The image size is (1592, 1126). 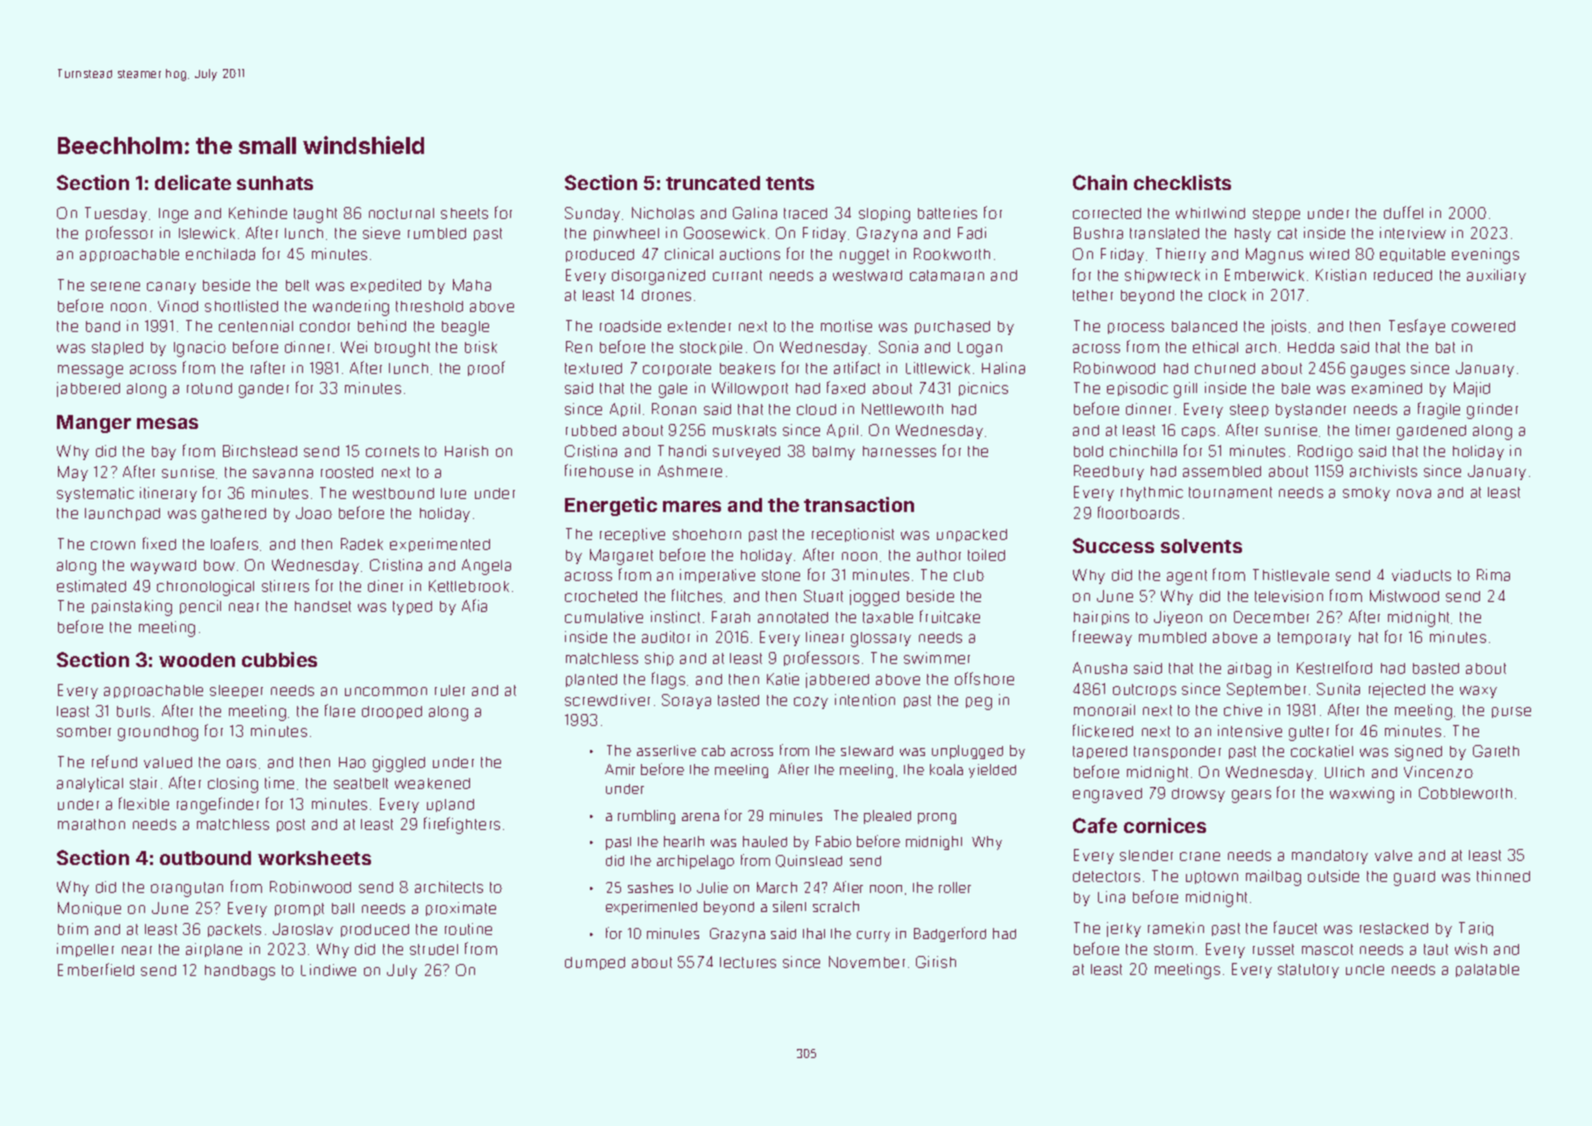 I want to click on truncated, so click(x=713, y=183).
